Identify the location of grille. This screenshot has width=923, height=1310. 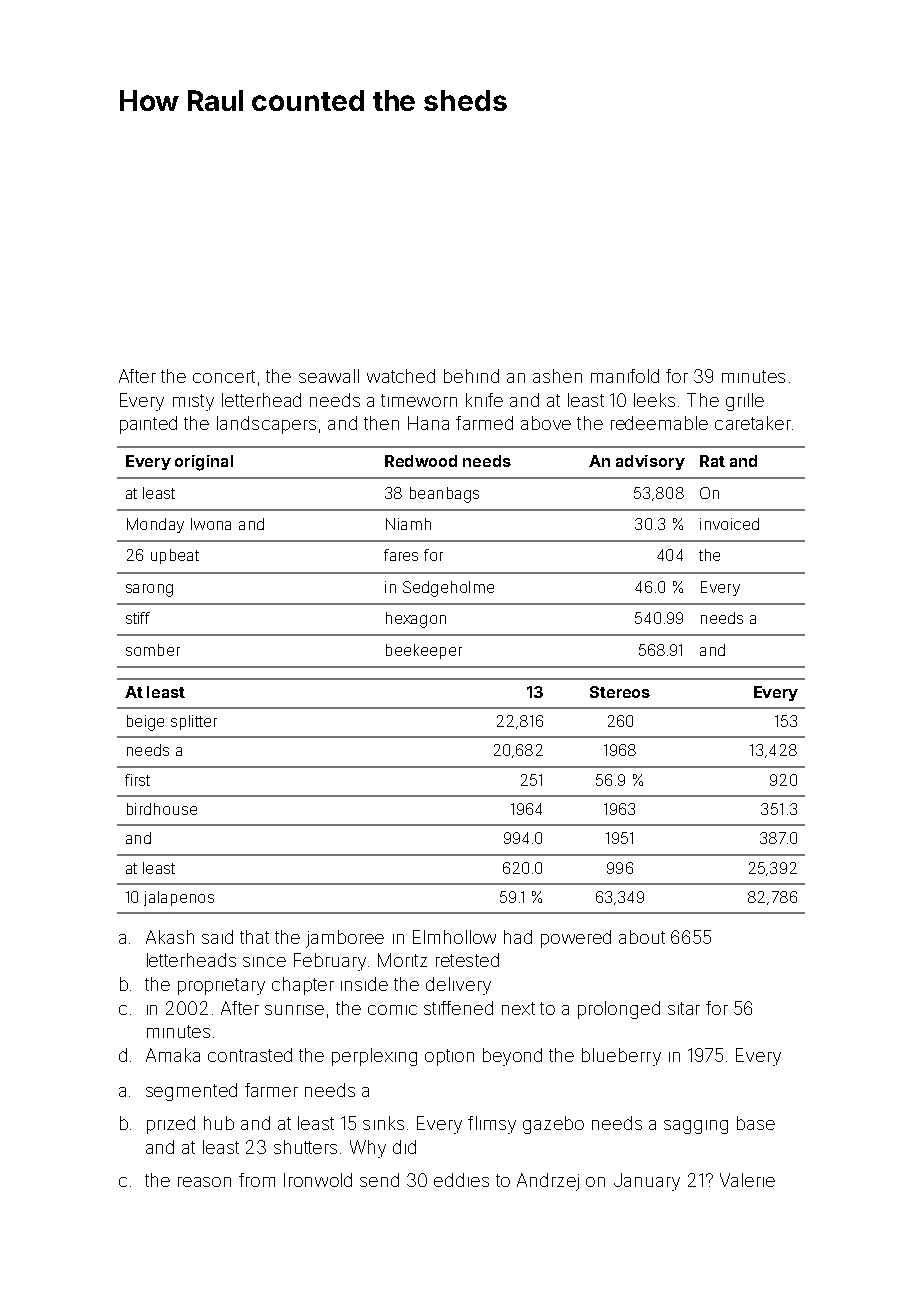
(745, 402).
